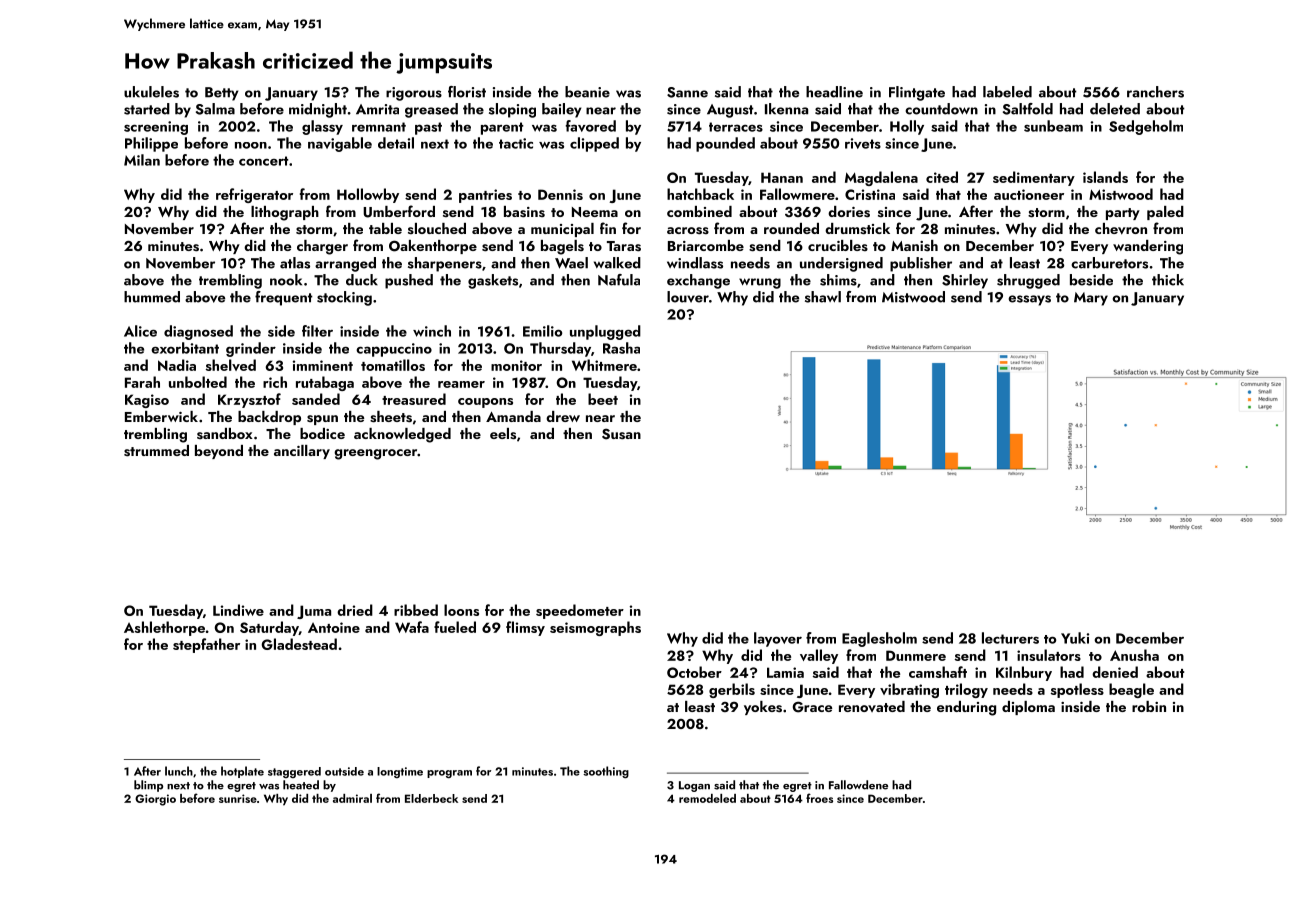 The width and height of the screenshot is (1308, 924). What do you see at coordinates (823, 297) in the screenshot?
I see `shawl` at bounding box center [823, 297].
